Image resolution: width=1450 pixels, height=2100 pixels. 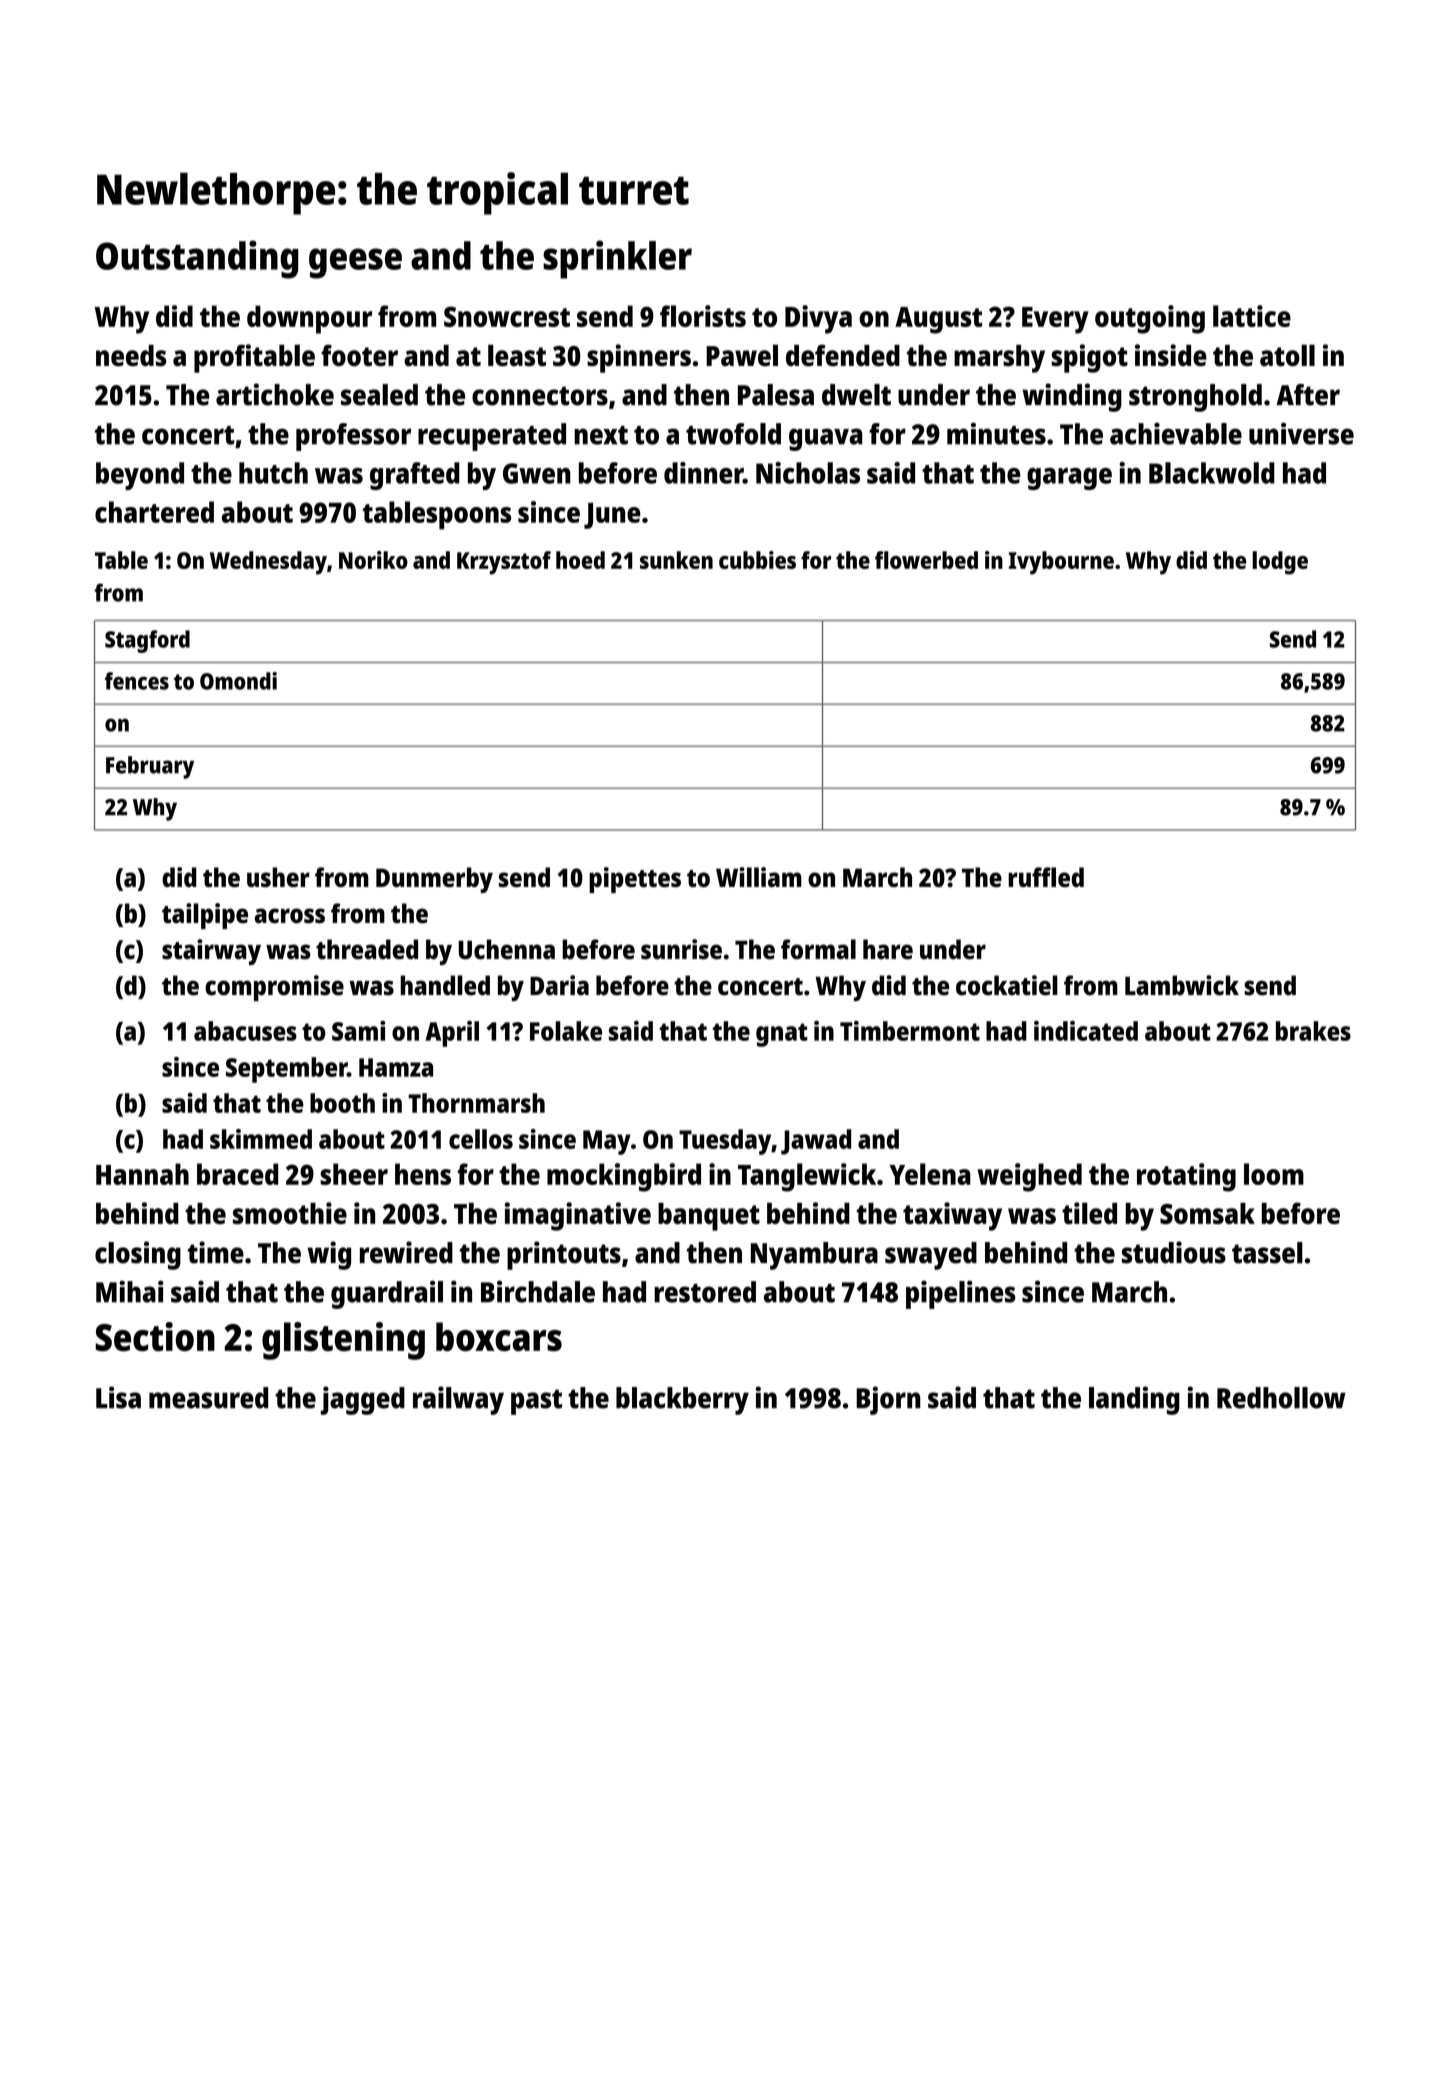 What do you see at coordinates (1252, 316) in the screenshot?
I see `lattice` at bounding box center [1252, 316].
